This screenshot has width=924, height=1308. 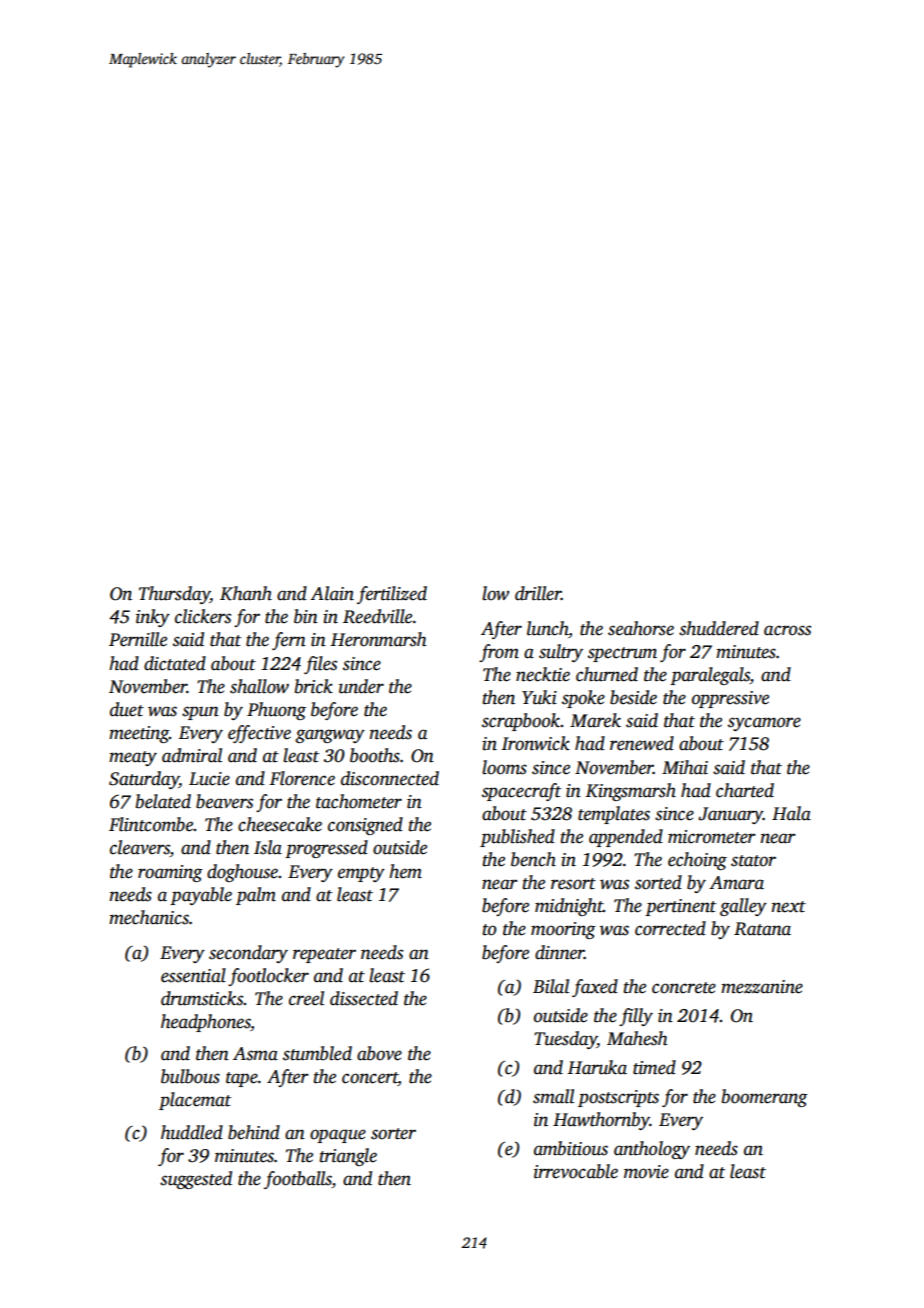 I want to click on paralegals, so click(x=710, y=676).
